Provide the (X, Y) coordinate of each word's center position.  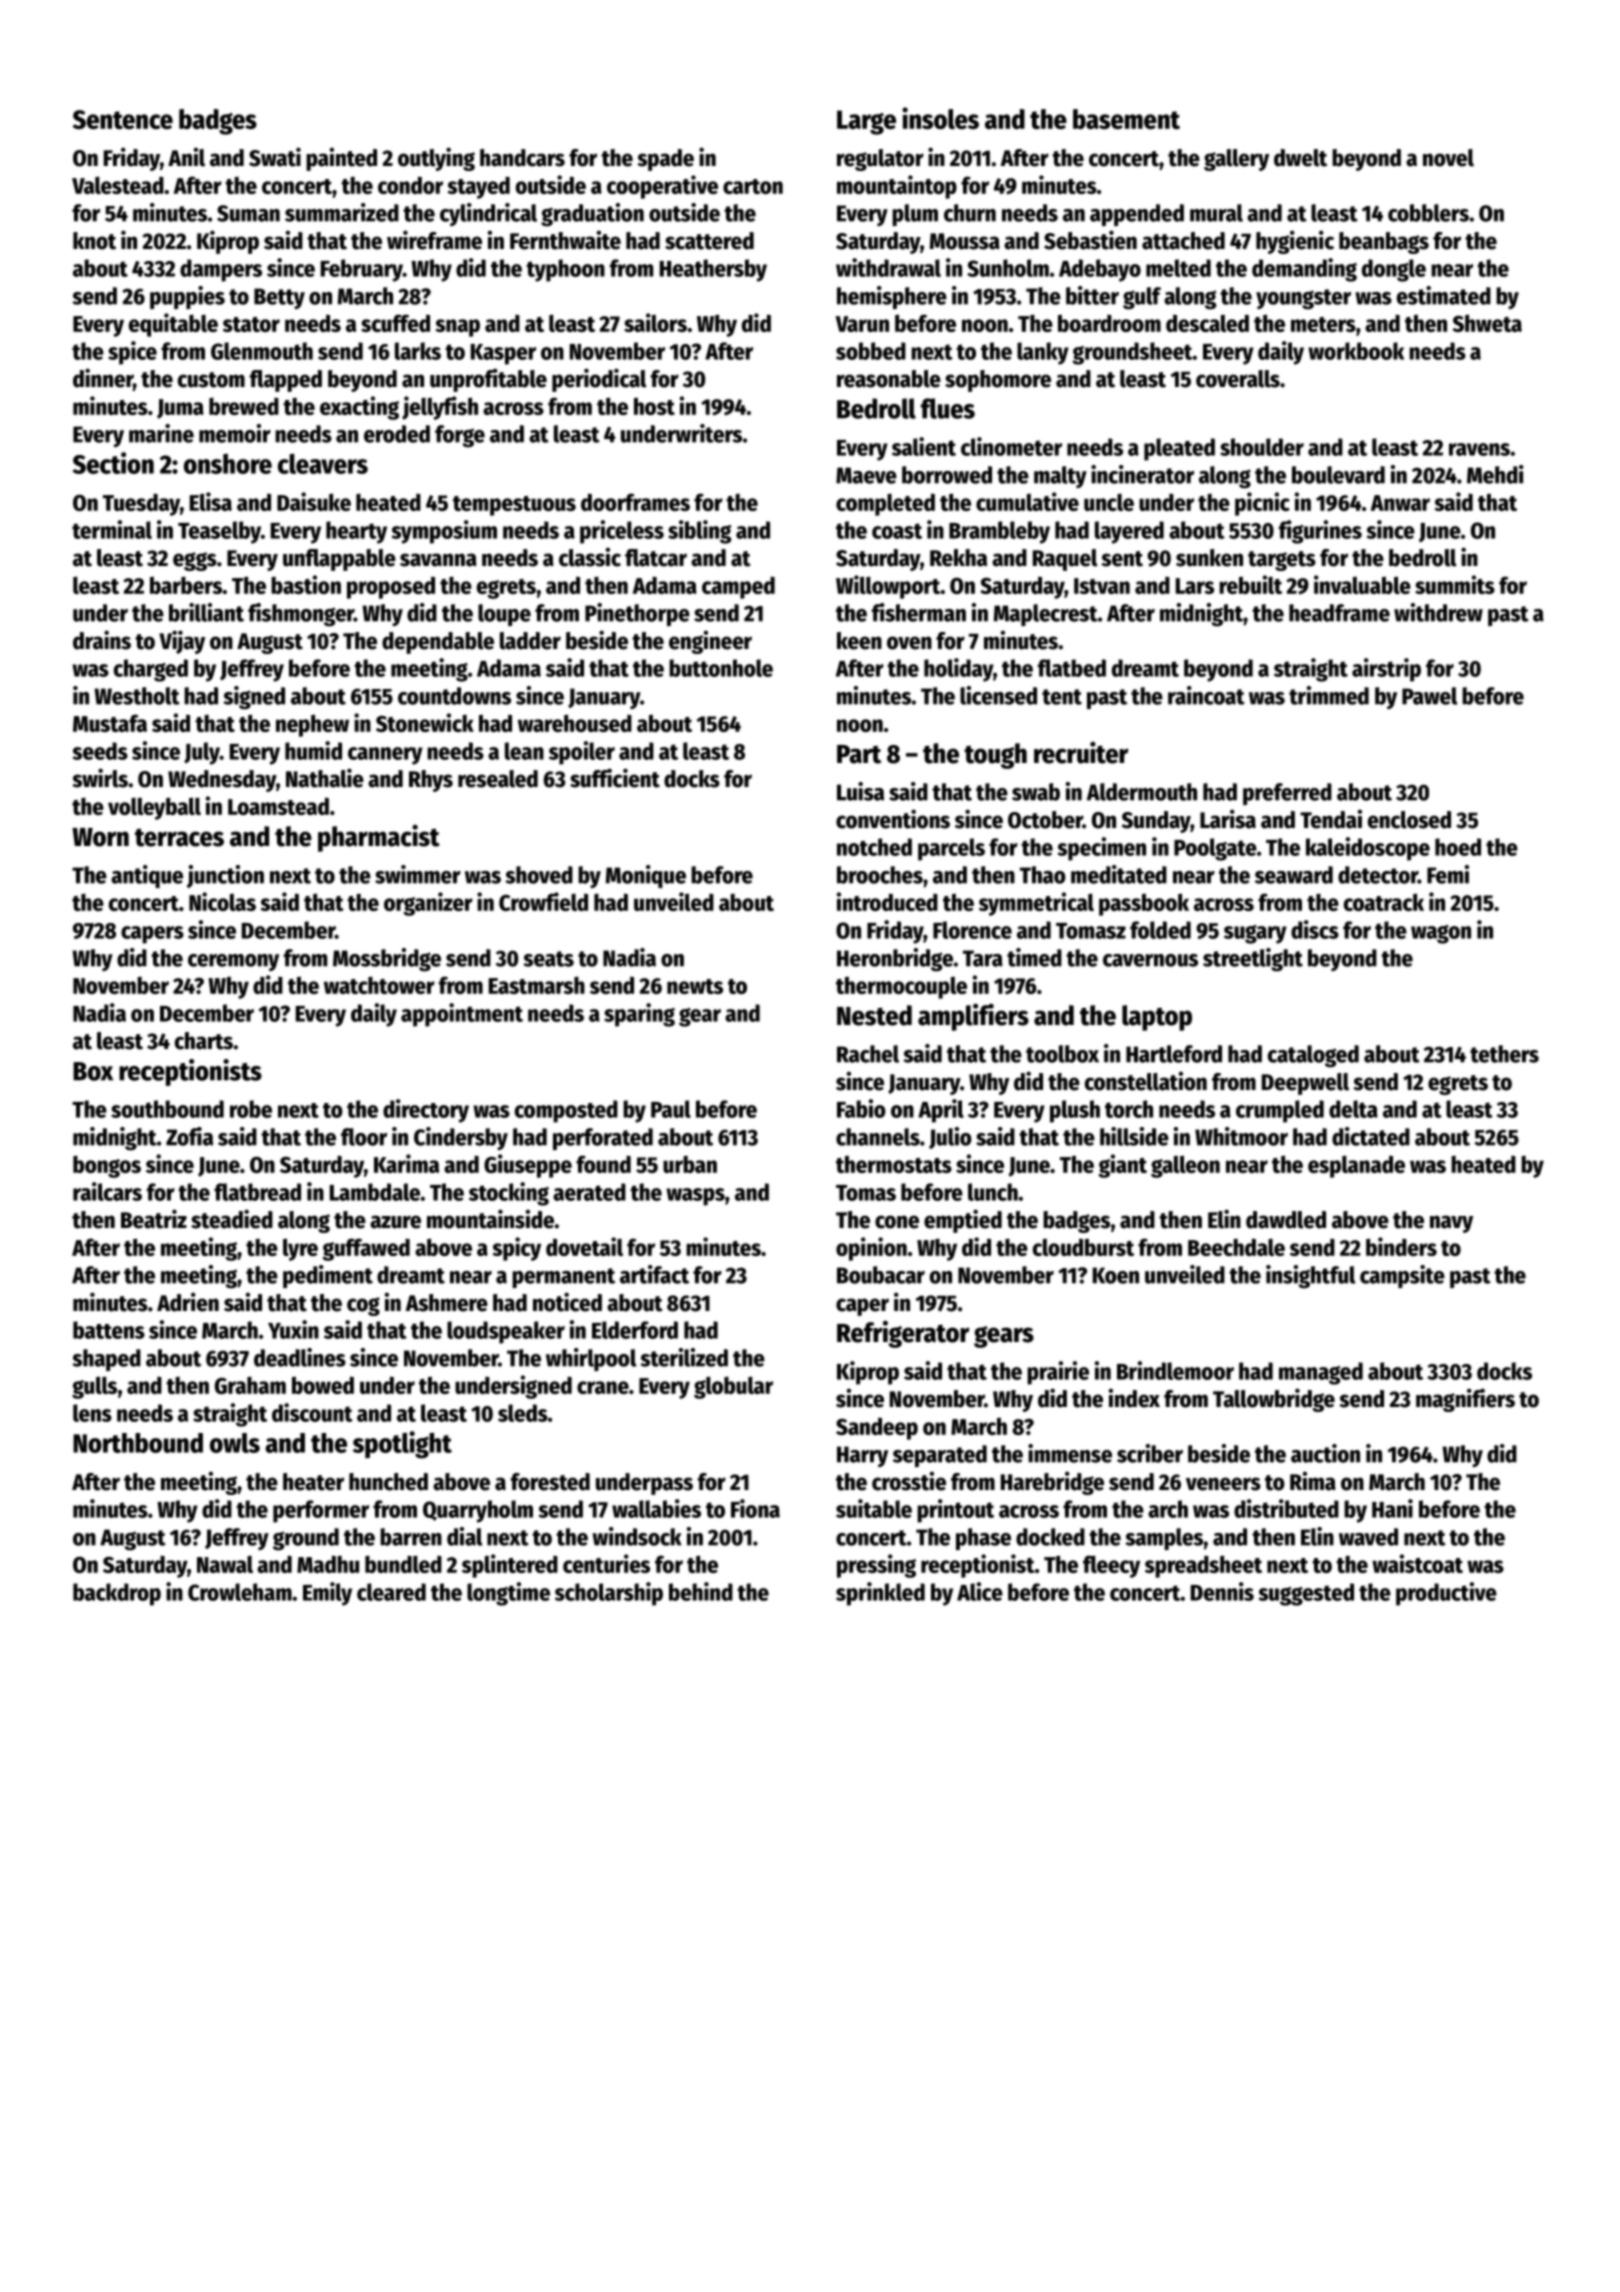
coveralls (1238, 379)
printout (955, 1511)
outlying (436, 159)
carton (753, 186)
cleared (391, 1592)
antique (147, 876)
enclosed (1409, 820)
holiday (958, 670)
